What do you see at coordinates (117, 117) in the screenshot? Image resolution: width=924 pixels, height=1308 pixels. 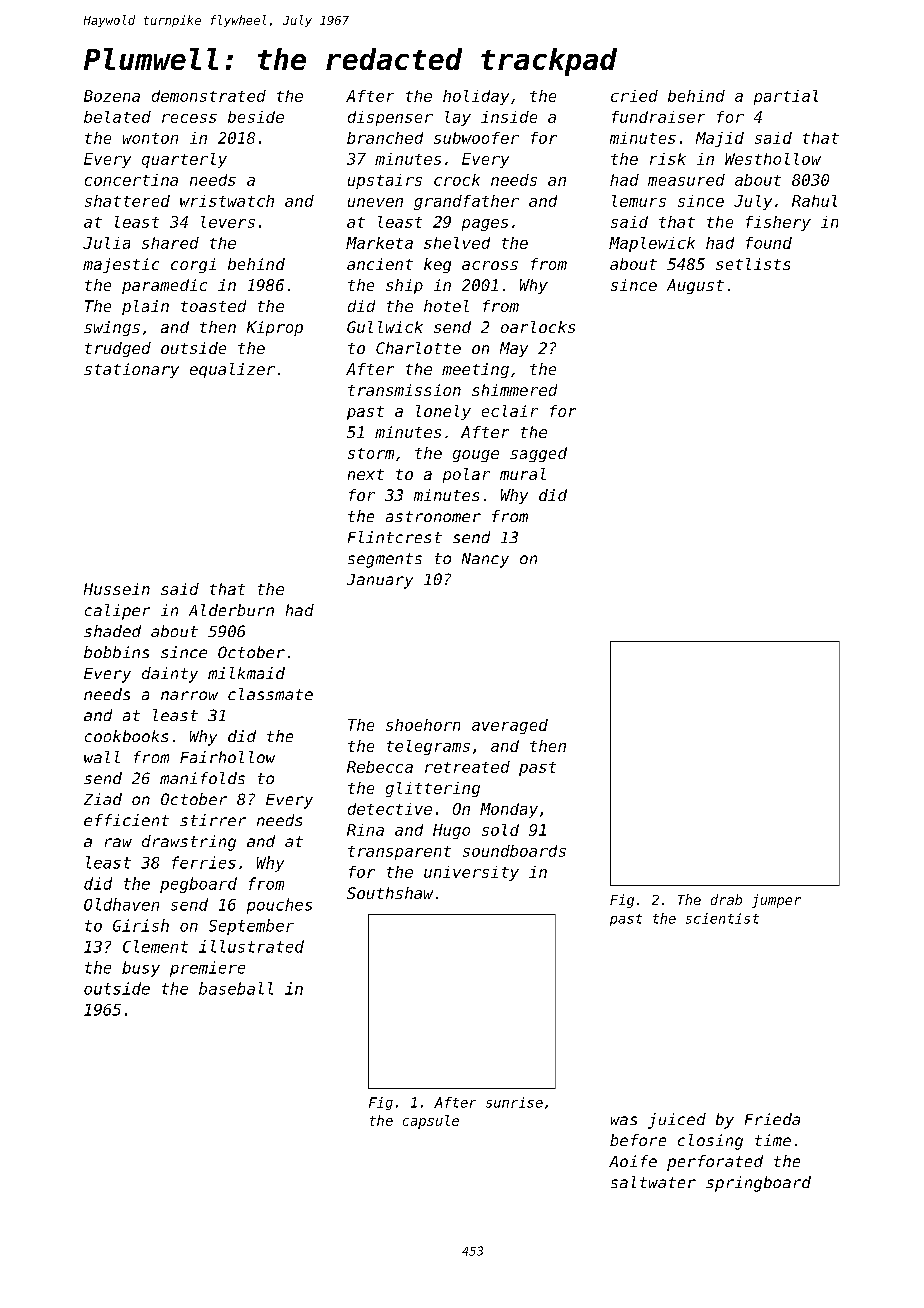 I see `belated` at bounding box center [117, 117].
